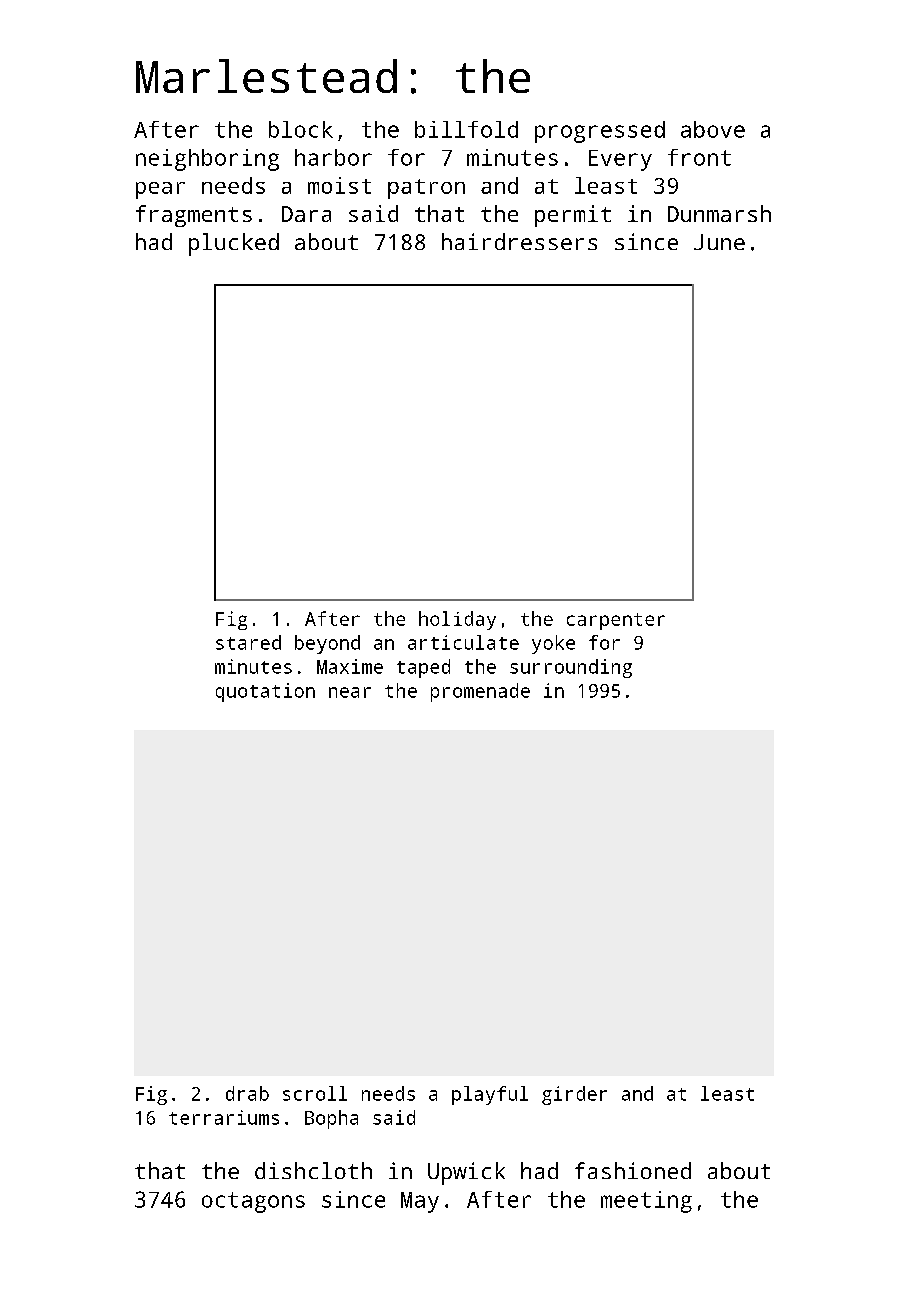 This image has height=1316, width=908. What do you see at coordinates (574, 1095) in the image?
I see `girder` at bounding box center [574, 1095].
